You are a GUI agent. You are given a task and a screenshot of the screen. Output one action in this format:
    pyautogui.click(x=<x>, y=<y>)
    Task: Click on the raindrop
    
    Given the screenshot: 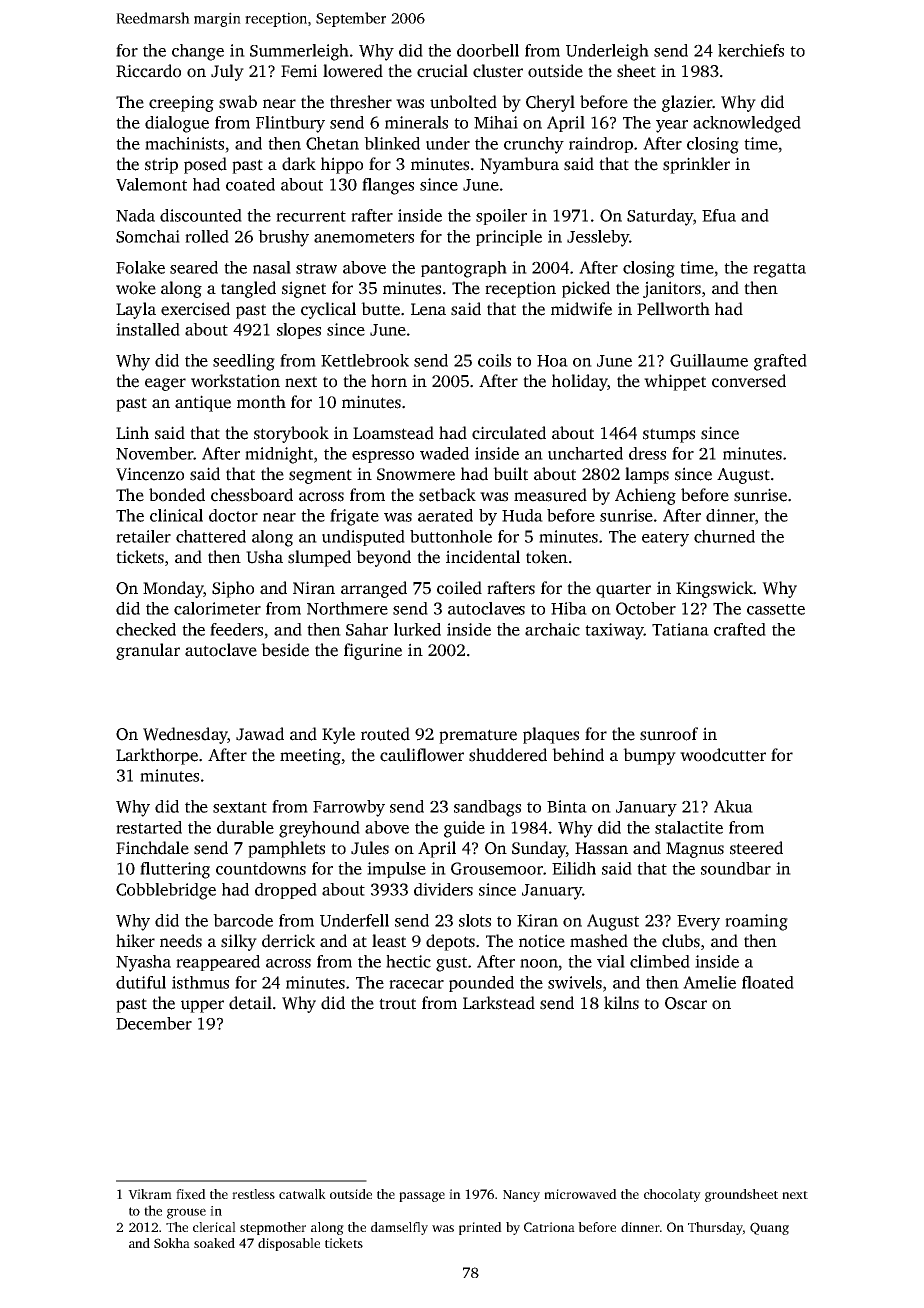 What is the action you would take?
    pyautogui.click(x=601, y=145)
